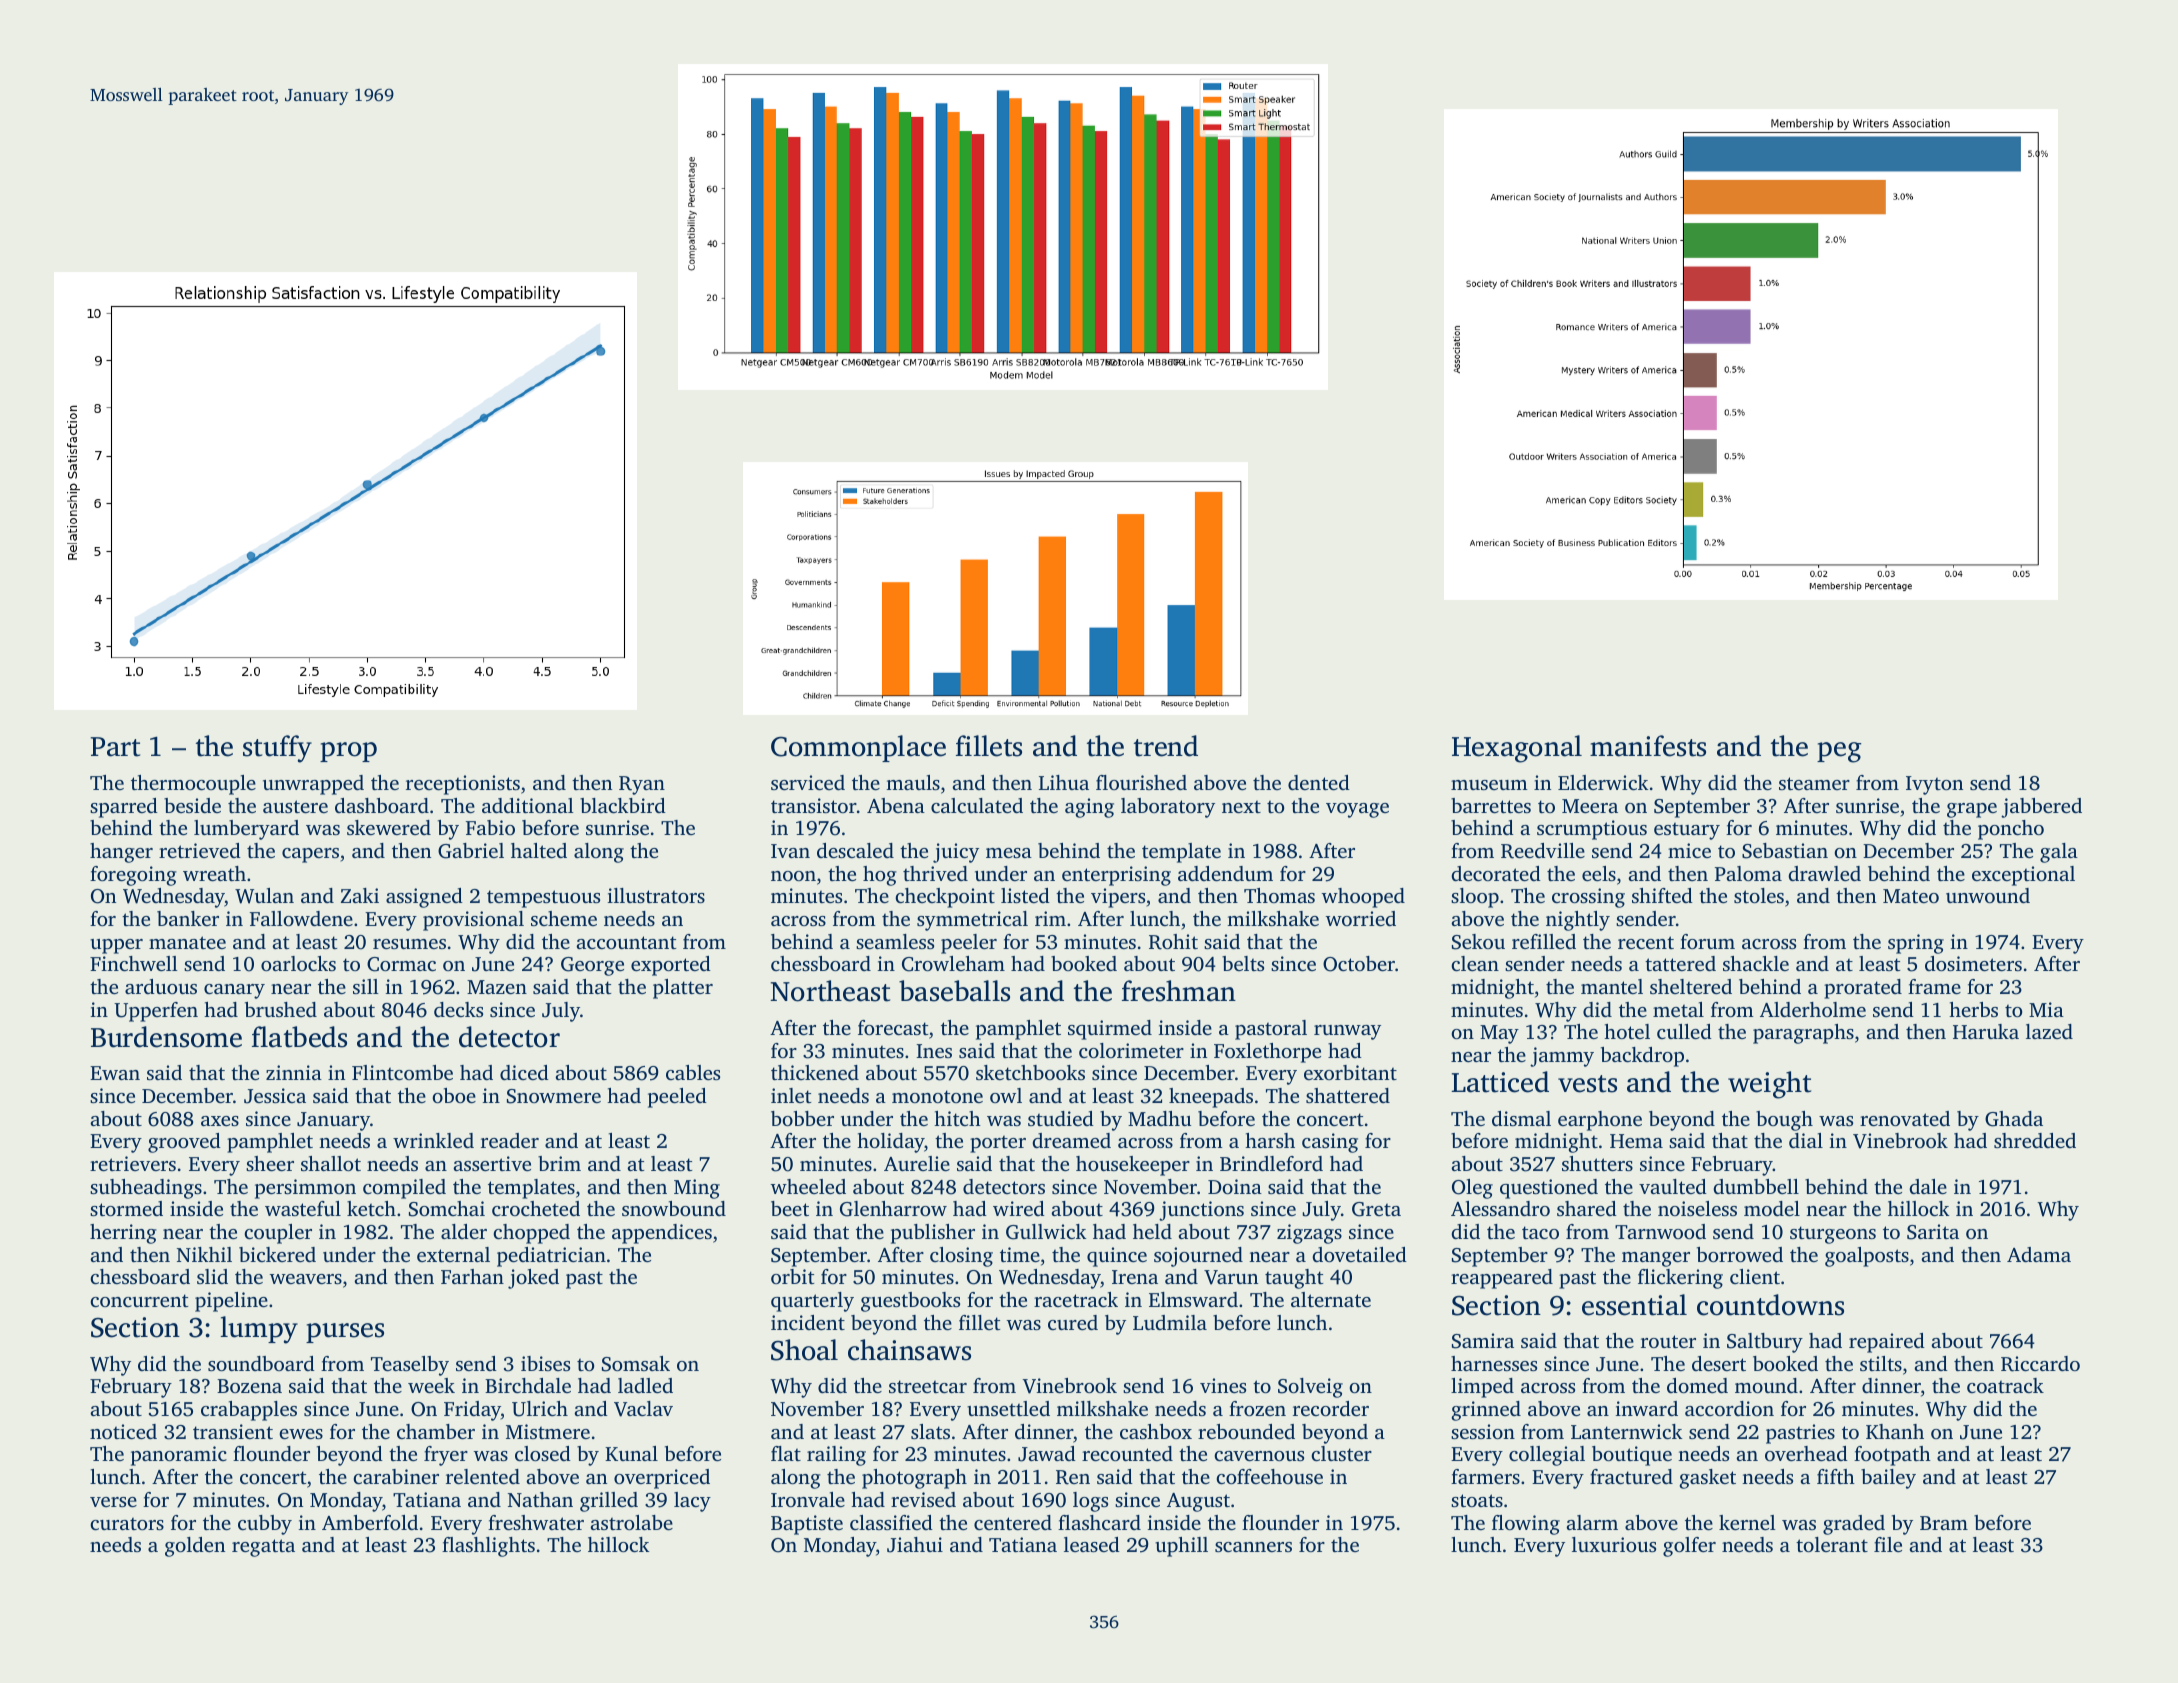 The width and height of the screenshot is (2178, 1683). Describe the element at coordinates (389, 827) in the screenshot. I see `skewered` at that location.
